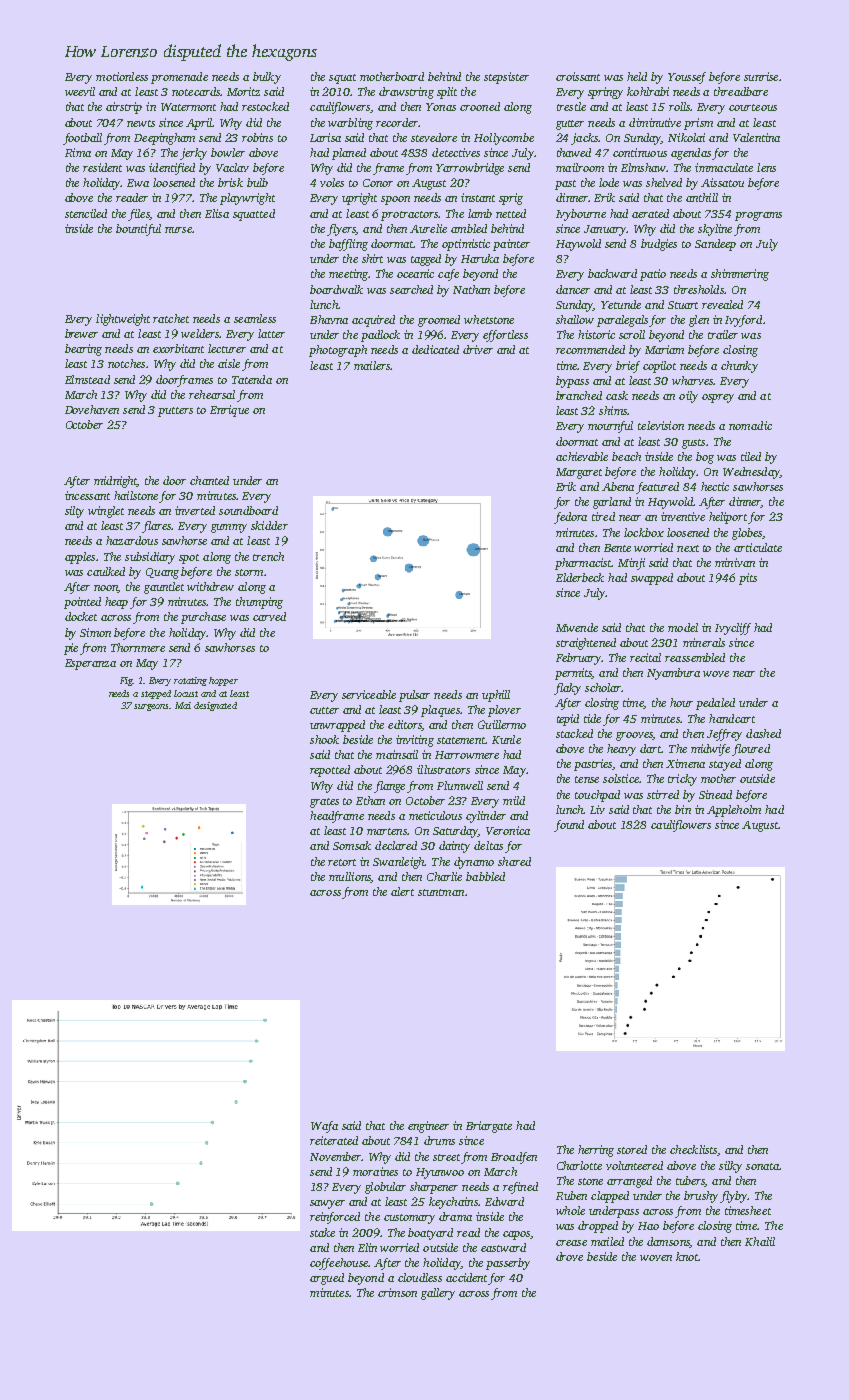 The width and height of the screenshot is (849, 1400). What do you see at coordinates (496, 696) in the screenshot?
I see `uphill` at bounding box center [496, 696].
